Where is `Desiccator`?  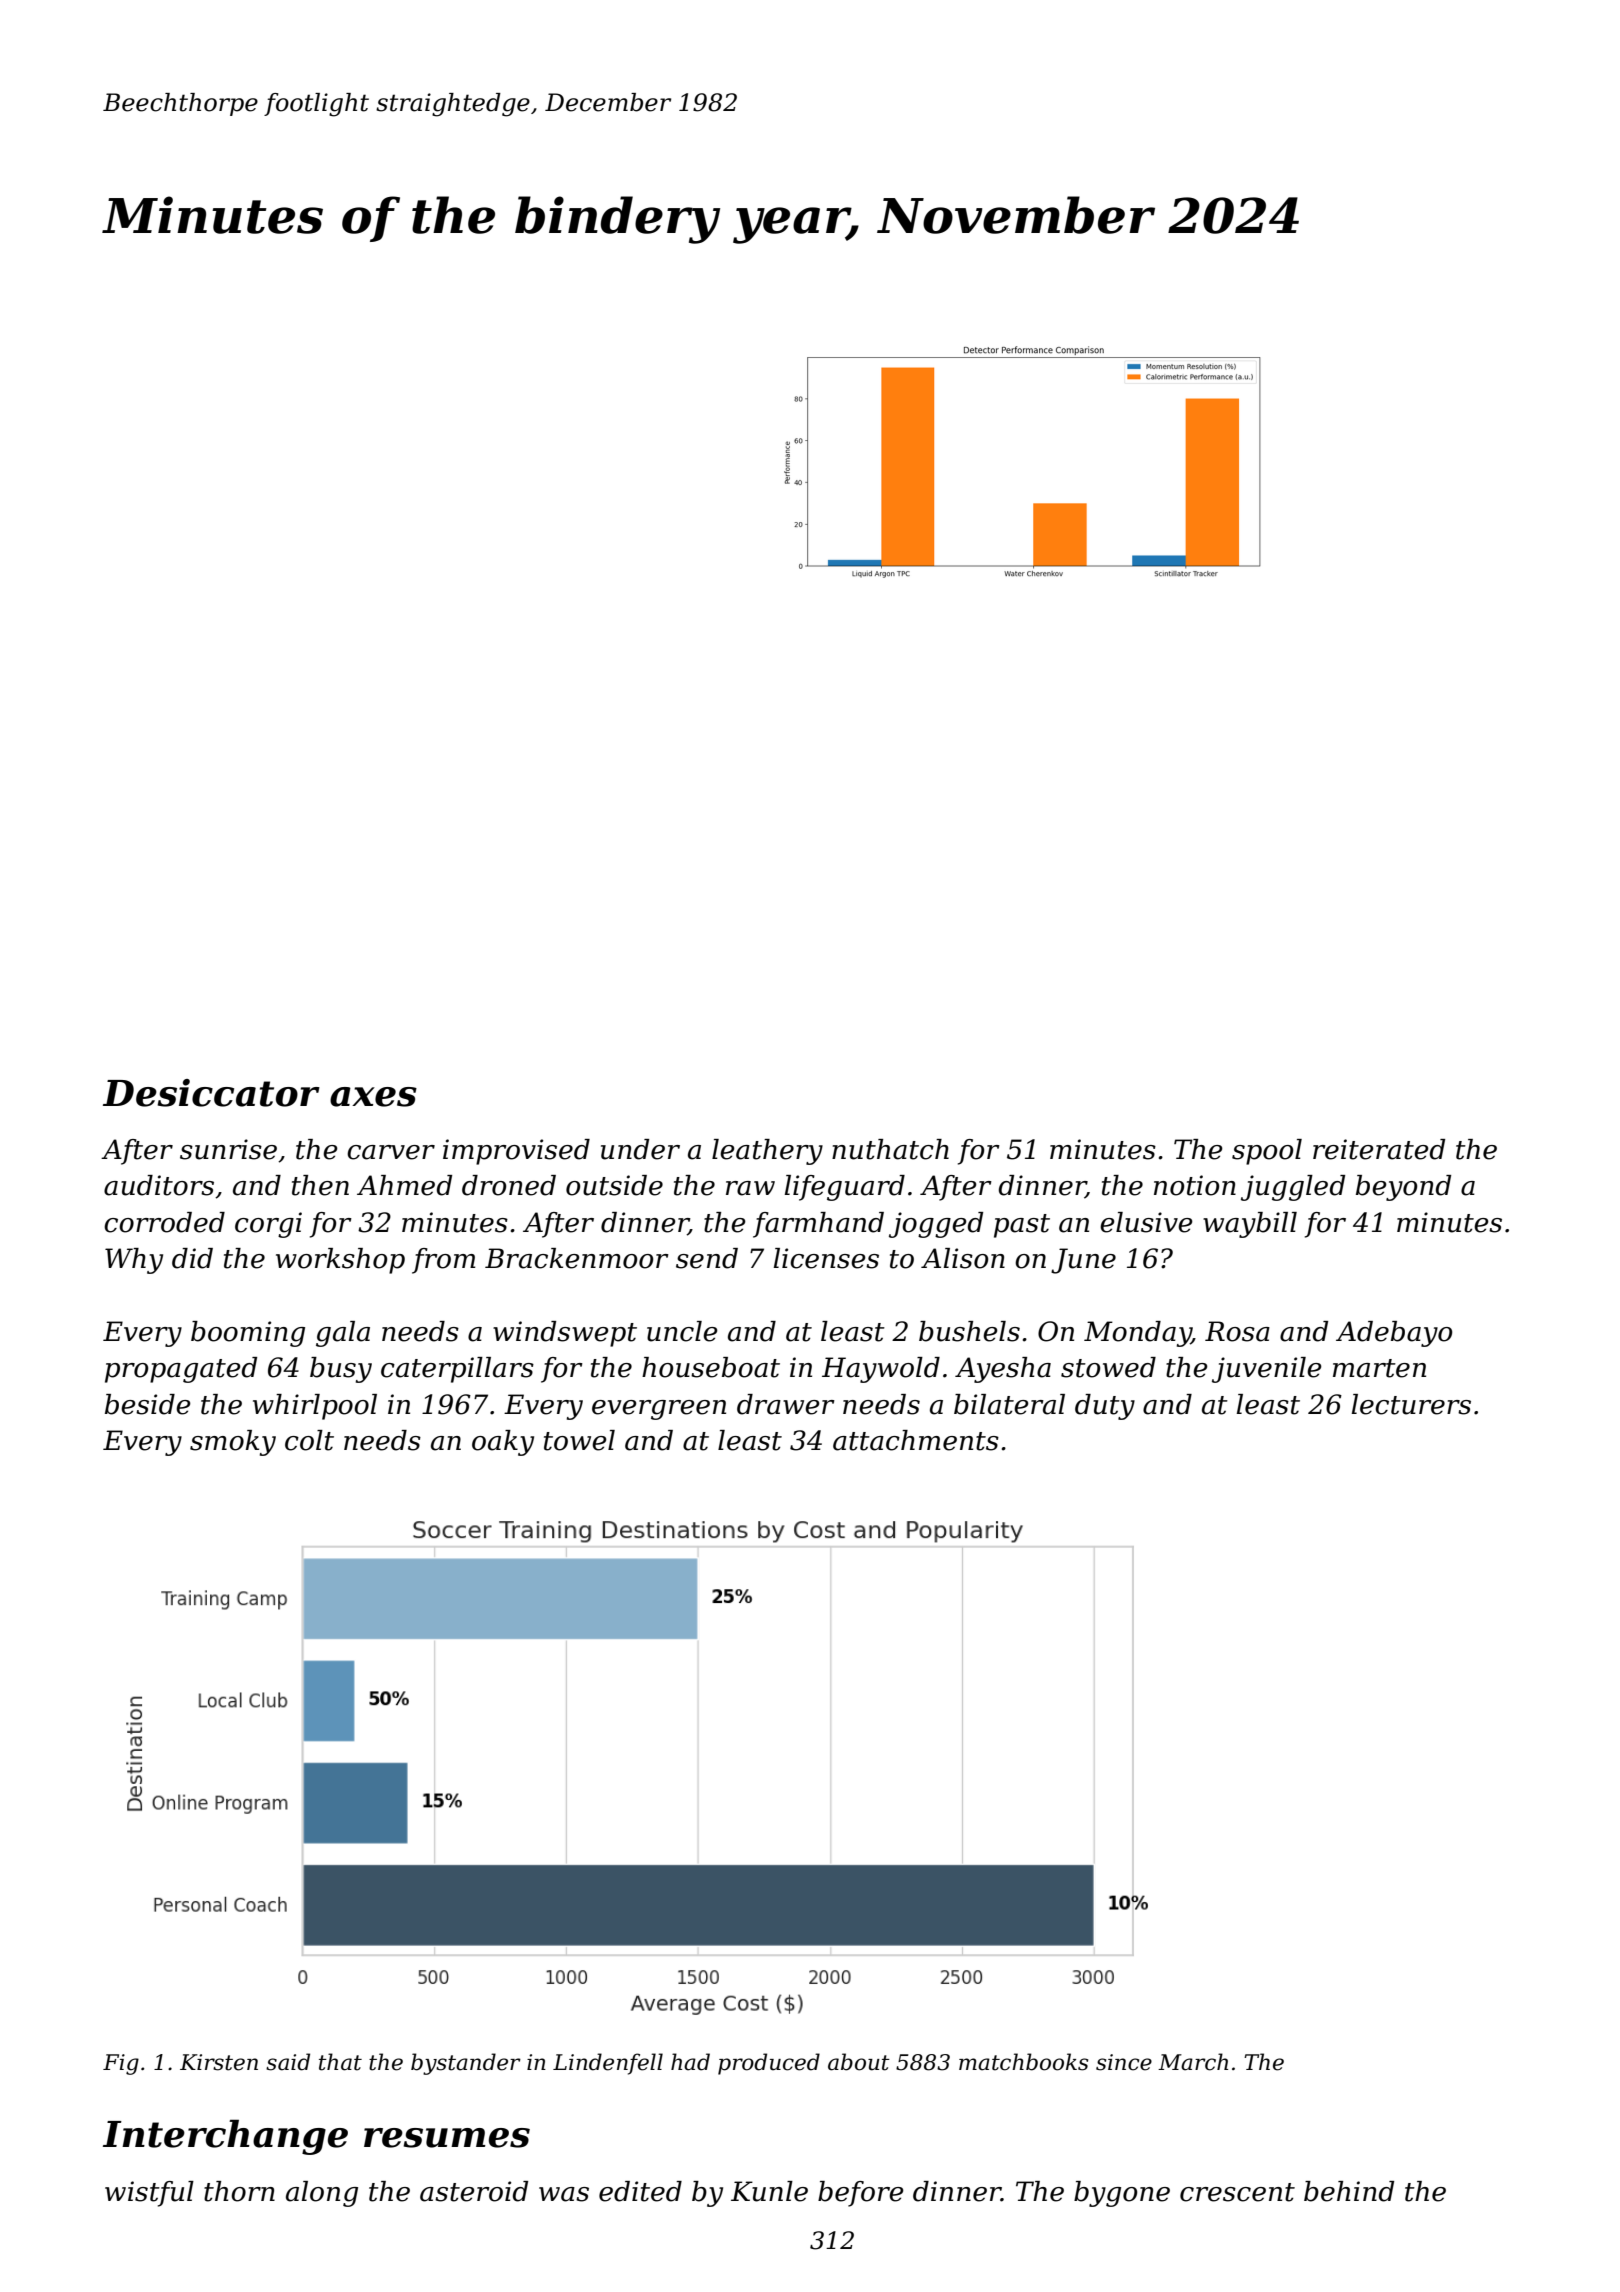
Desiccator is located at coordinates (211, 1093).
